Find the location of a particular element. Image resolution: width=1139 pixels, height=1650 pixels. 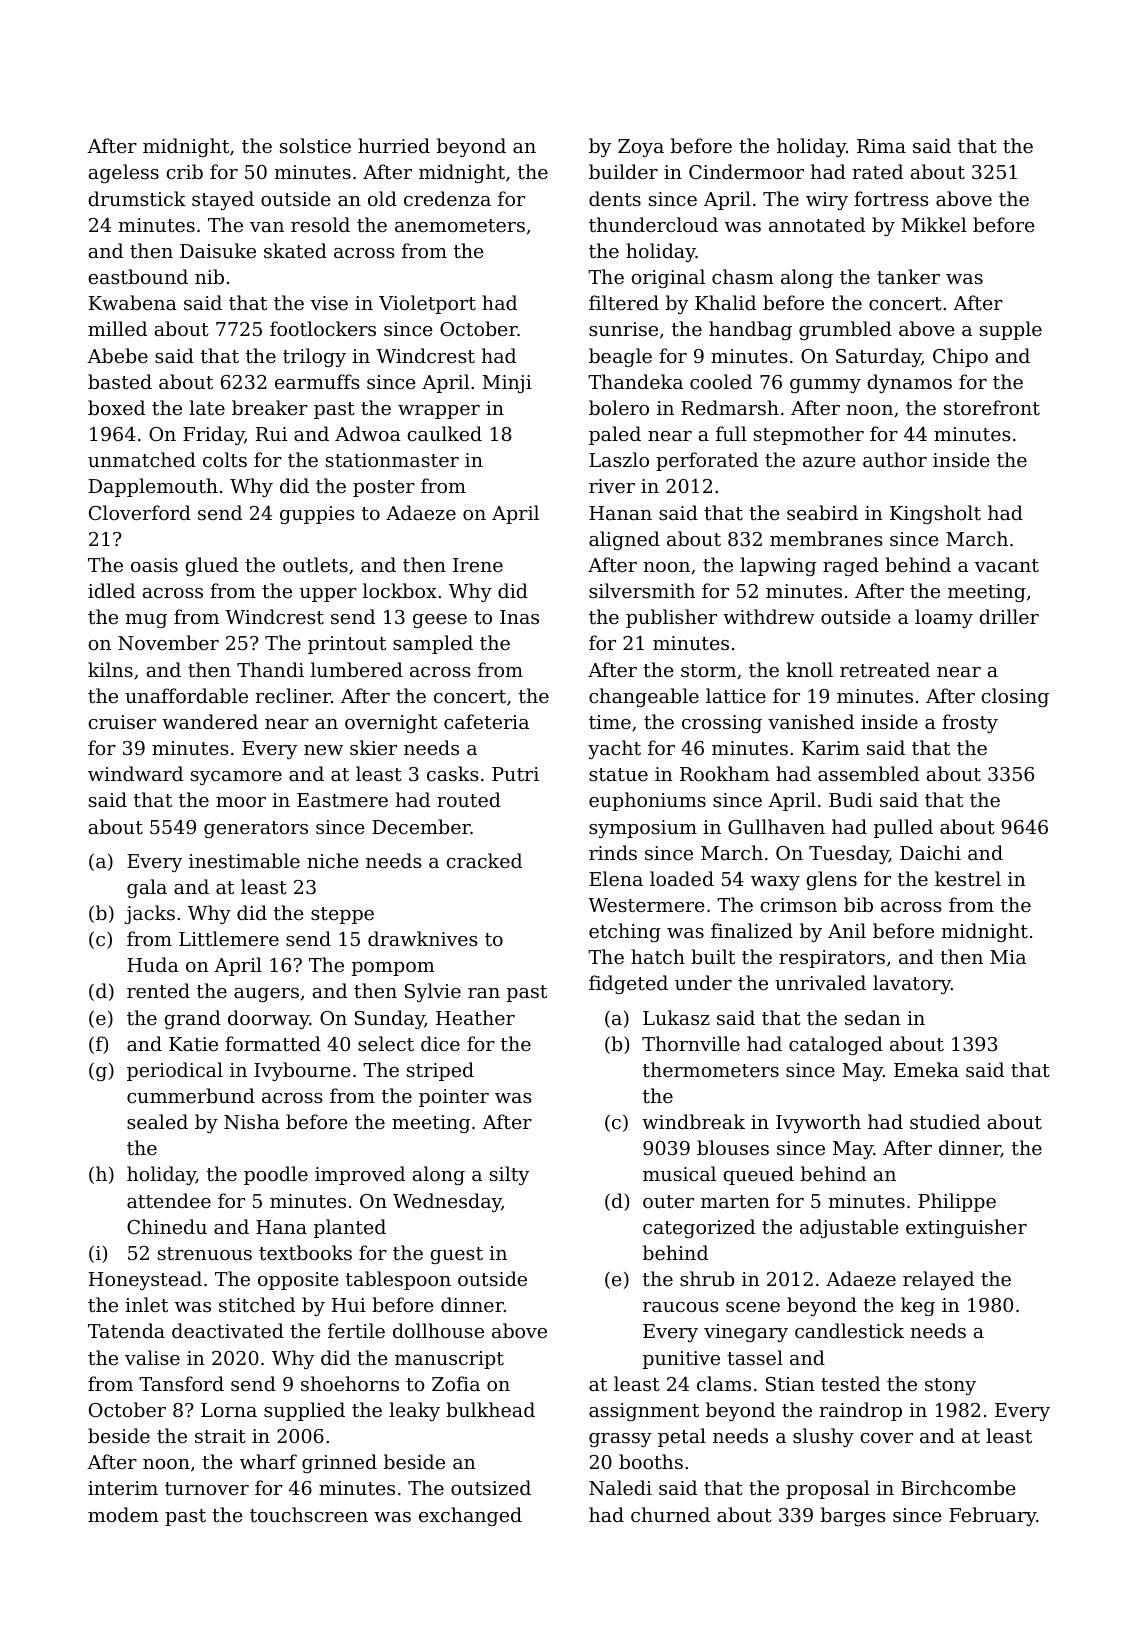

poodle is located at coordinates (276, 1175).
